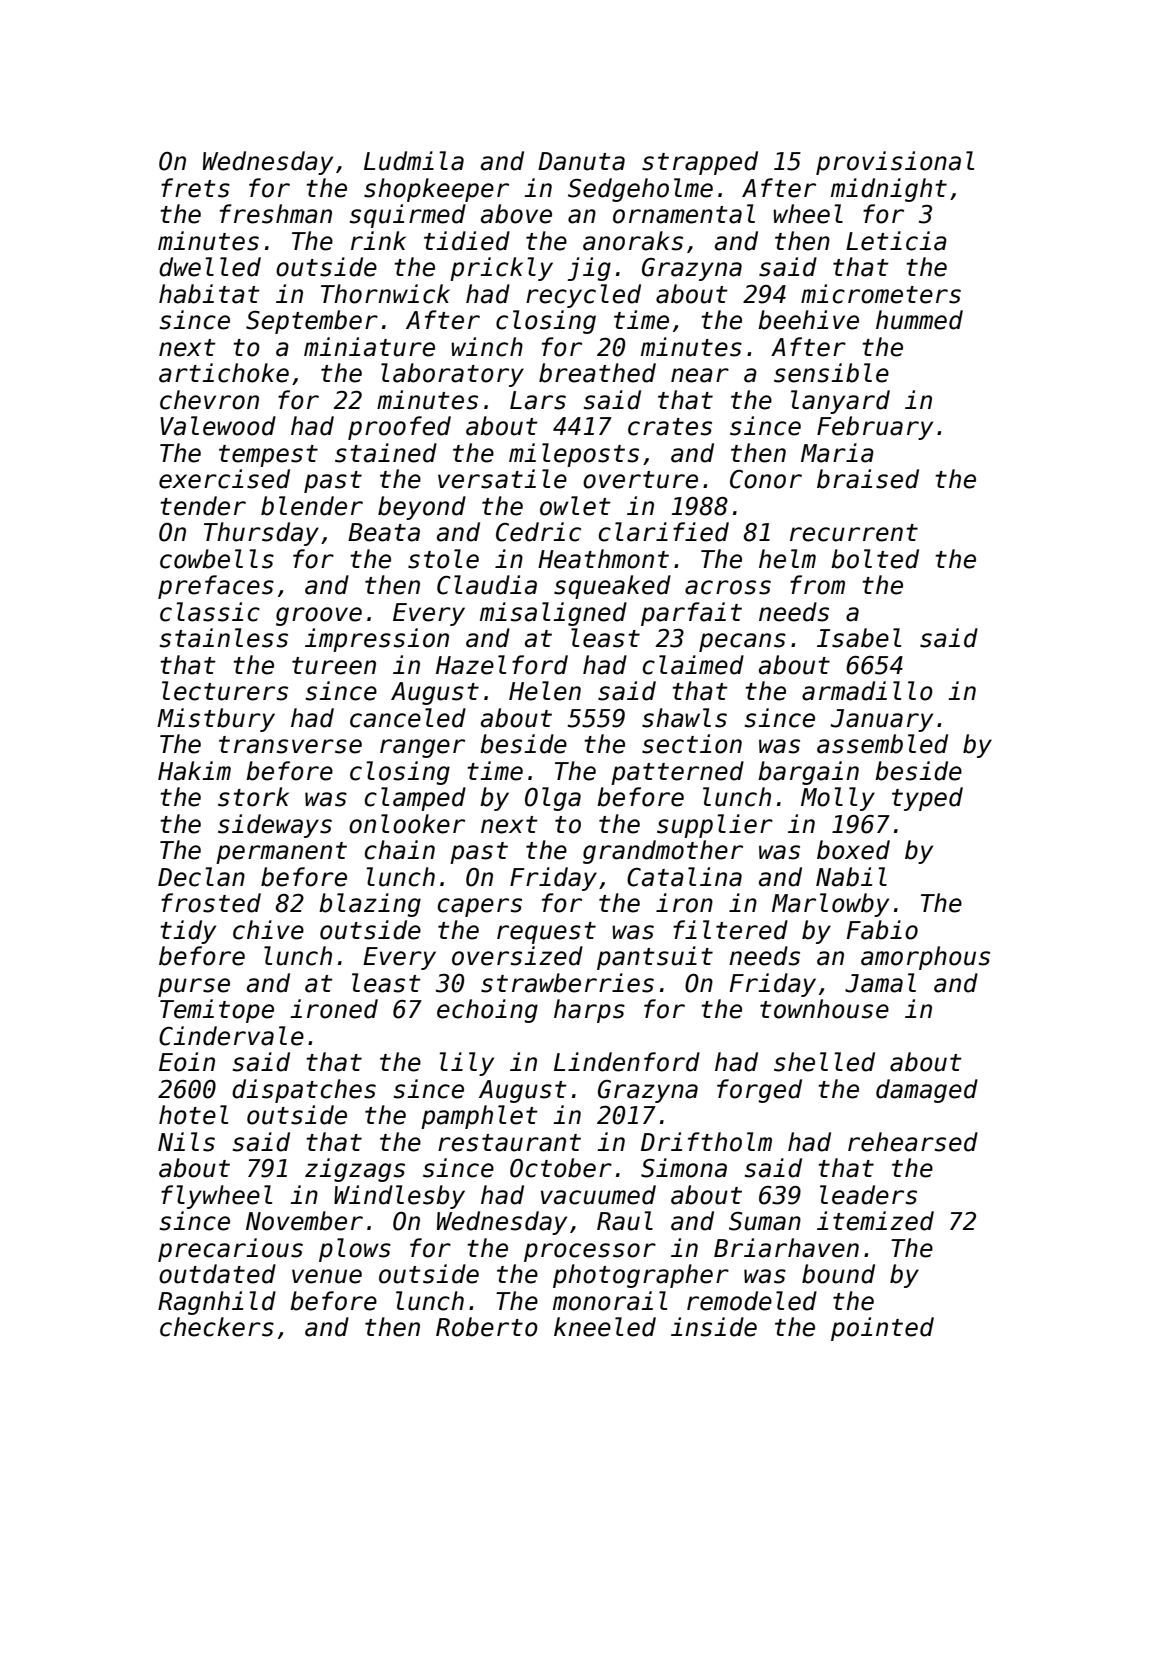 This page has width=1165, height=1654. Describe the element at coordinates (913, 1142) in the page. I see `rehearsed` at that location.
